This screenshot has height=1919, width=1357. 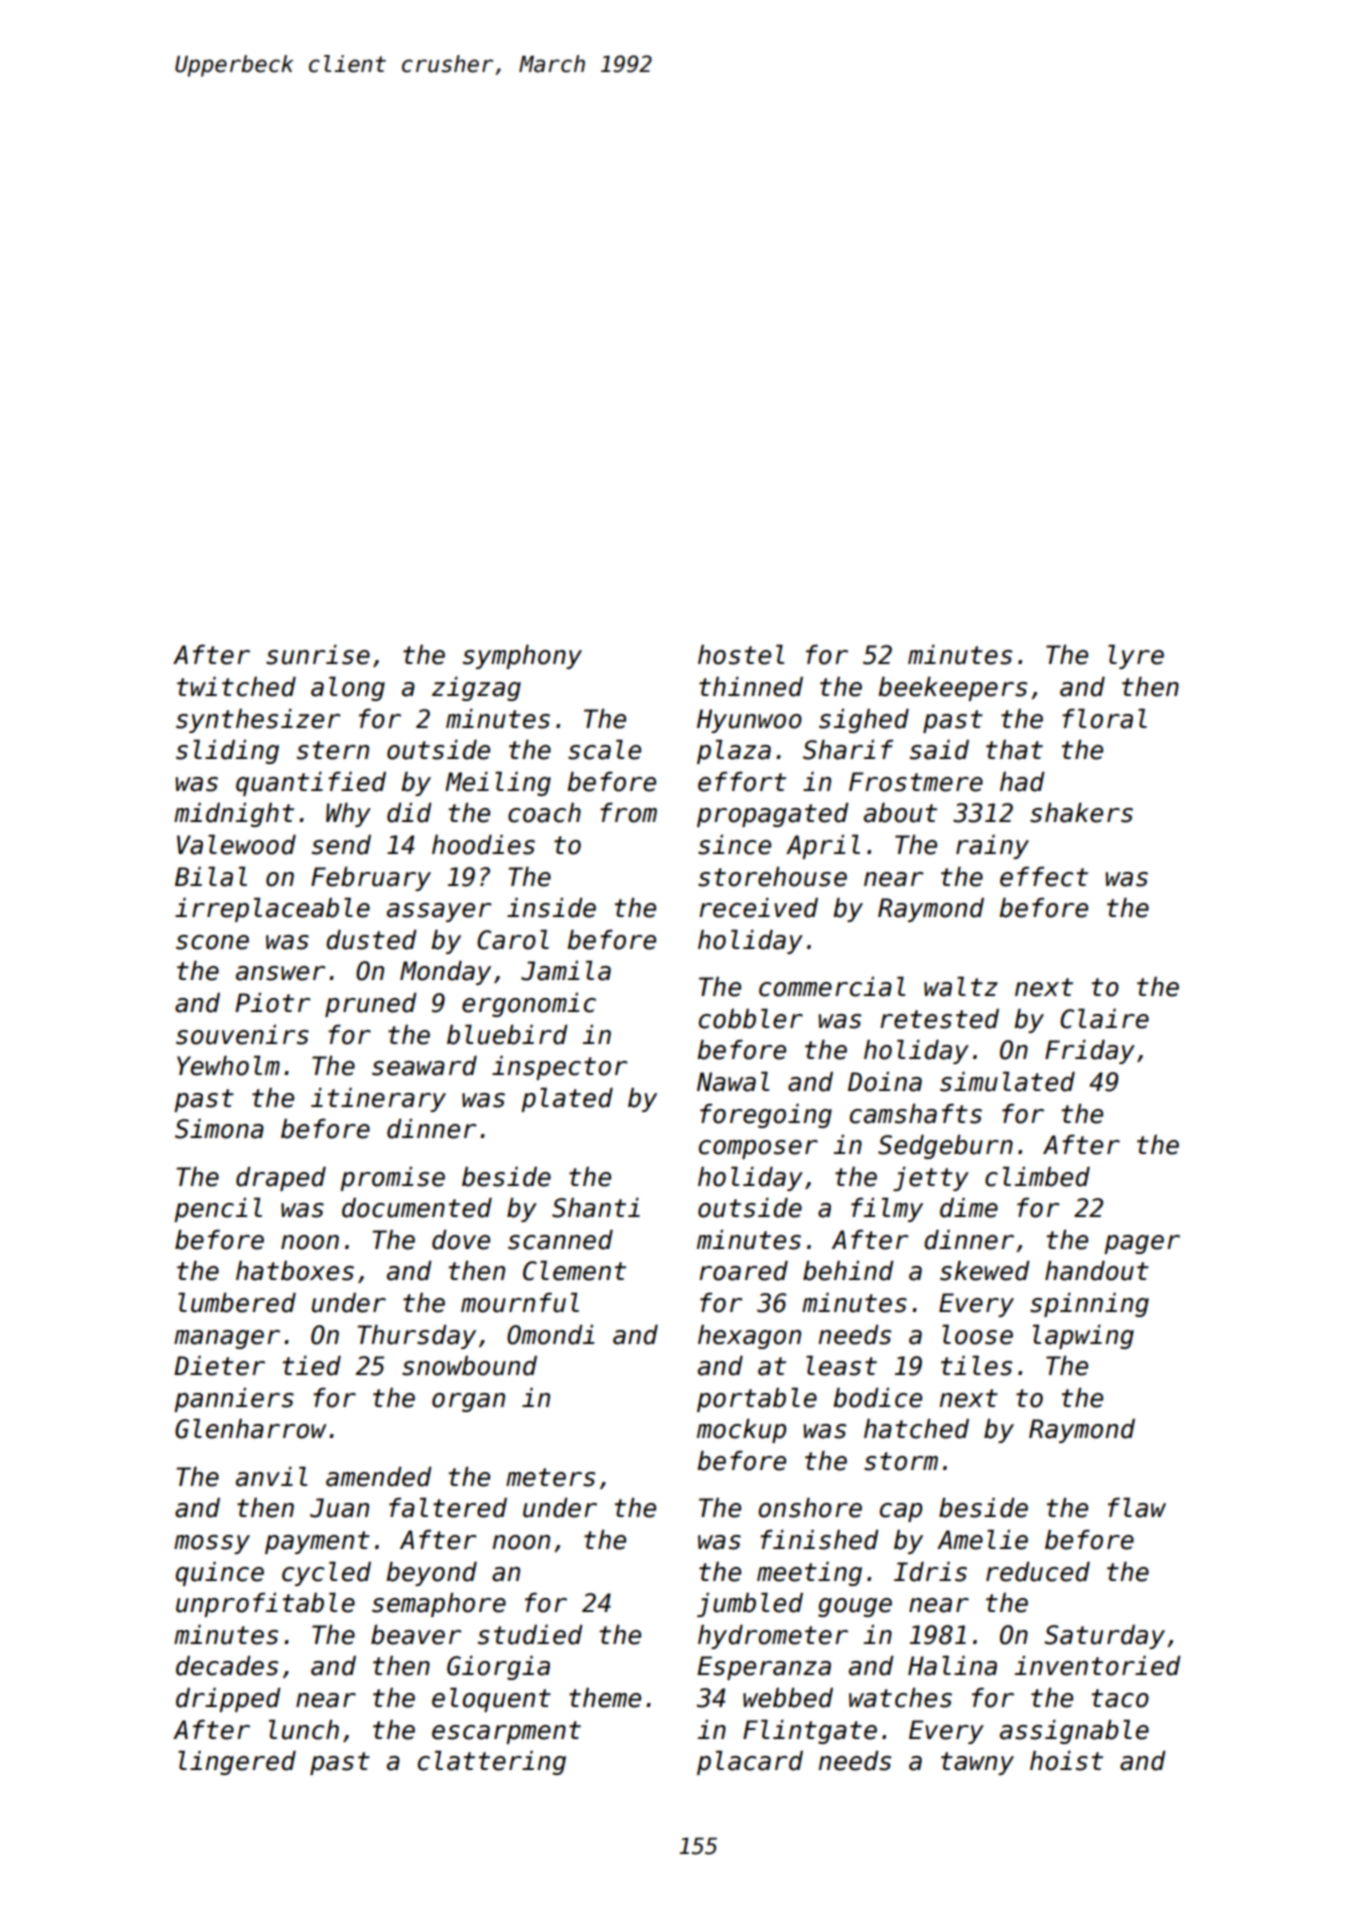 I want to click on symphony, so click(x=522, y=657).
